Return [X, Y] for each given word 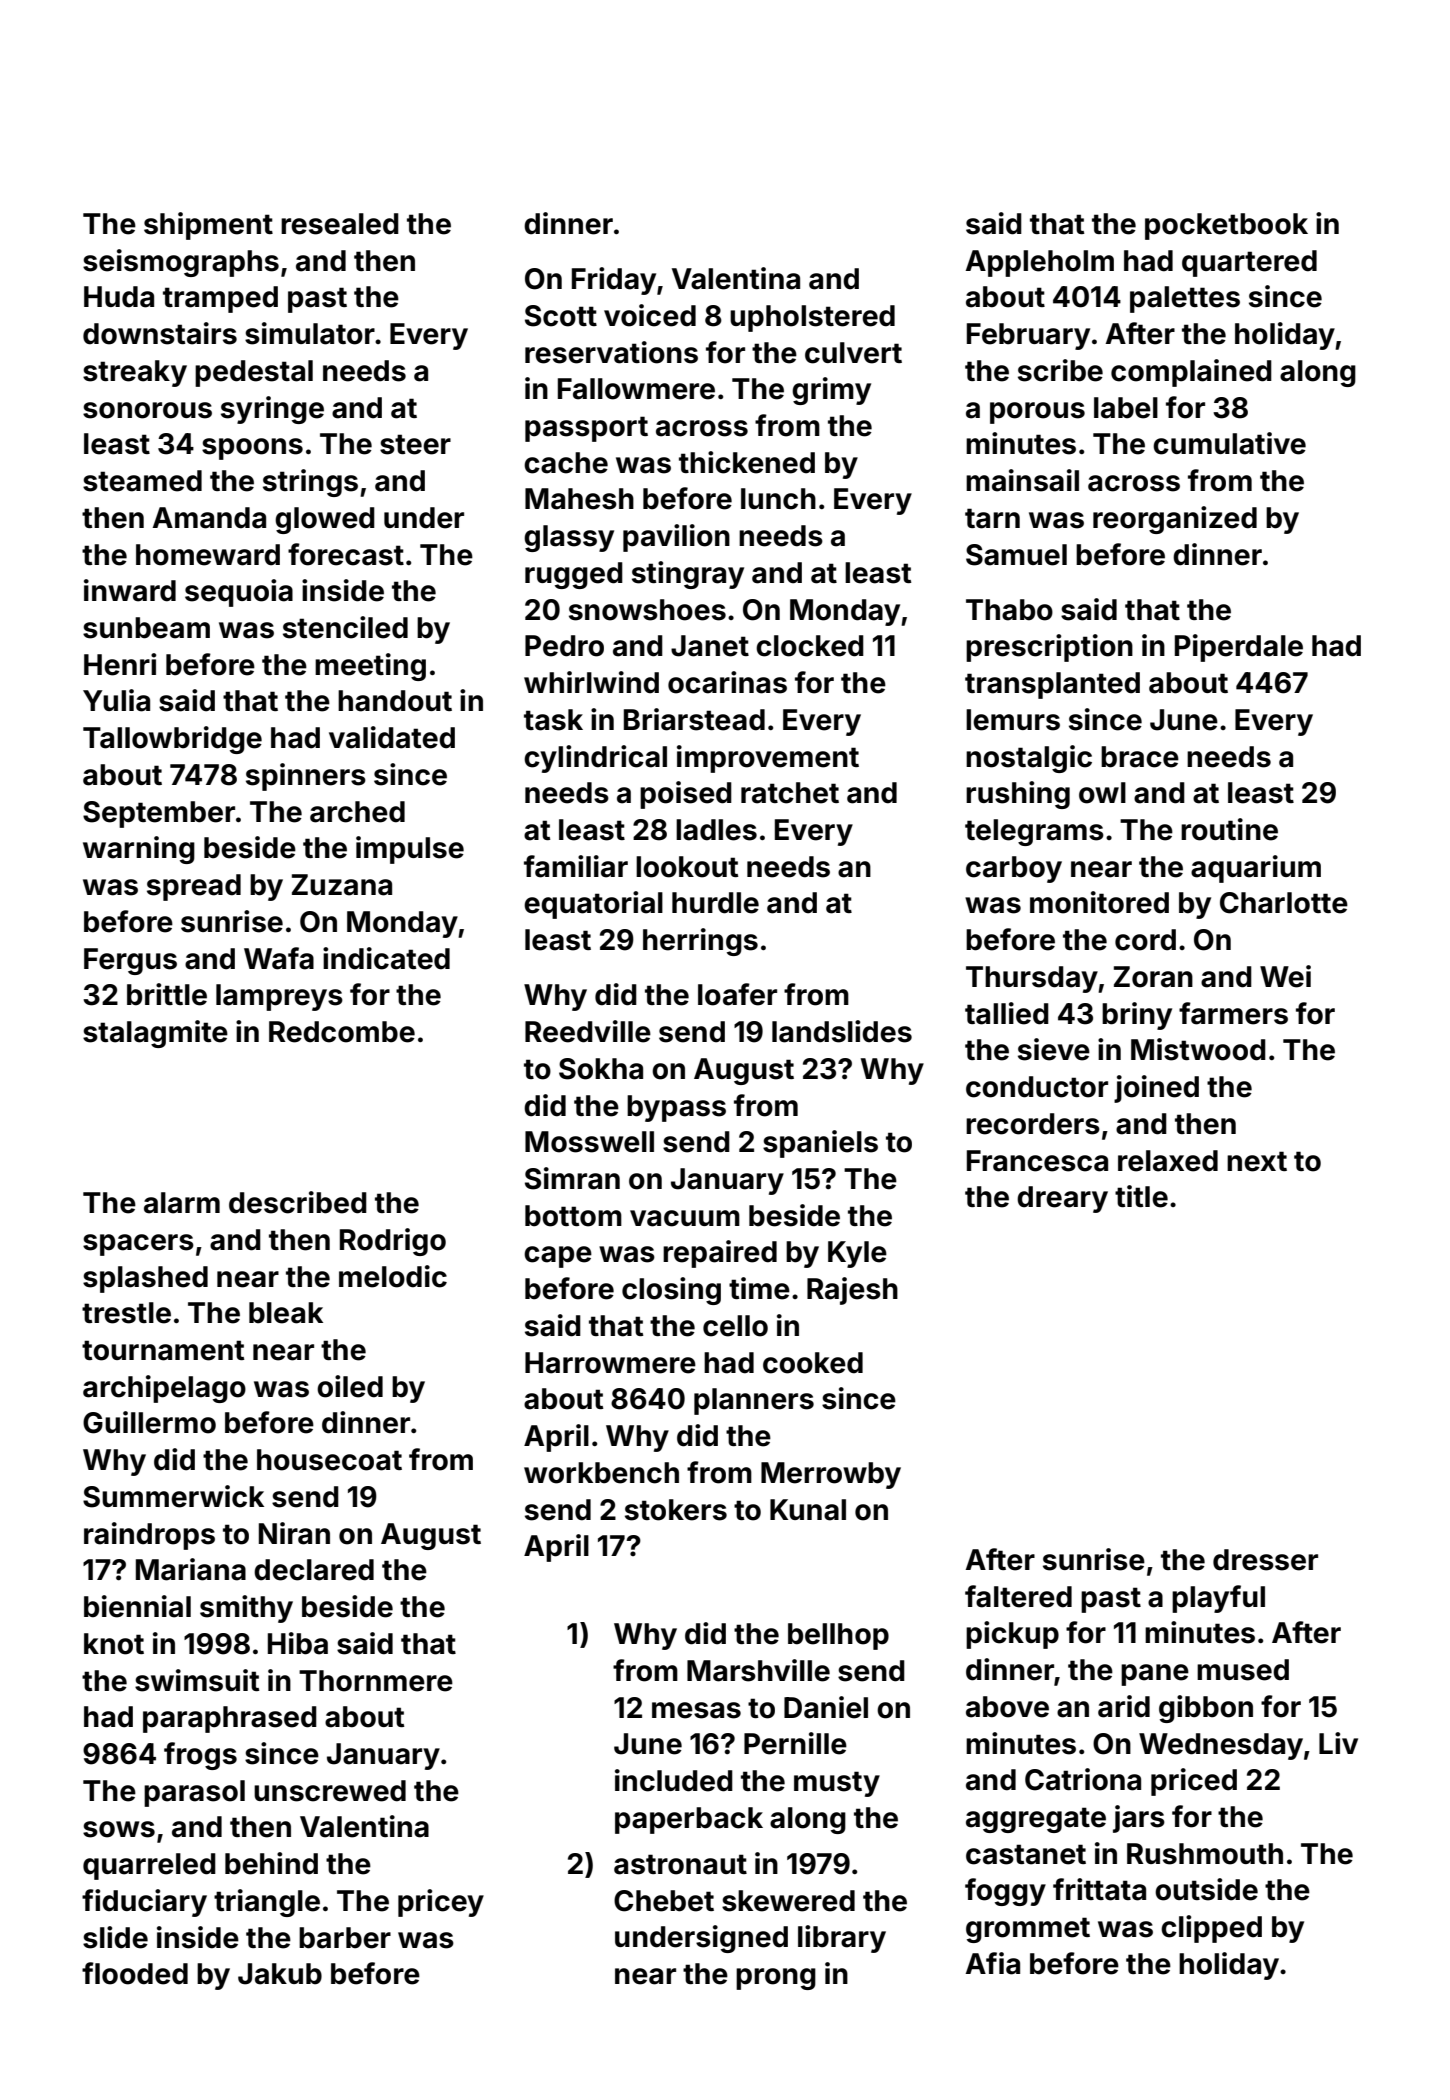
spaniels [820, 1144]
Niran [294, 1533]
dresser [1265, 1560]
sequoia [239, 593]
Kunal [808, 1510]
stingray [688, 575]
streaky [135, 373]
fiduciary [144, 1903]
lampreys [279, 997]
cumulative [1229, 443]
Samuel [1016, 555]
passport [586, 429]
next [1257, 1161]
